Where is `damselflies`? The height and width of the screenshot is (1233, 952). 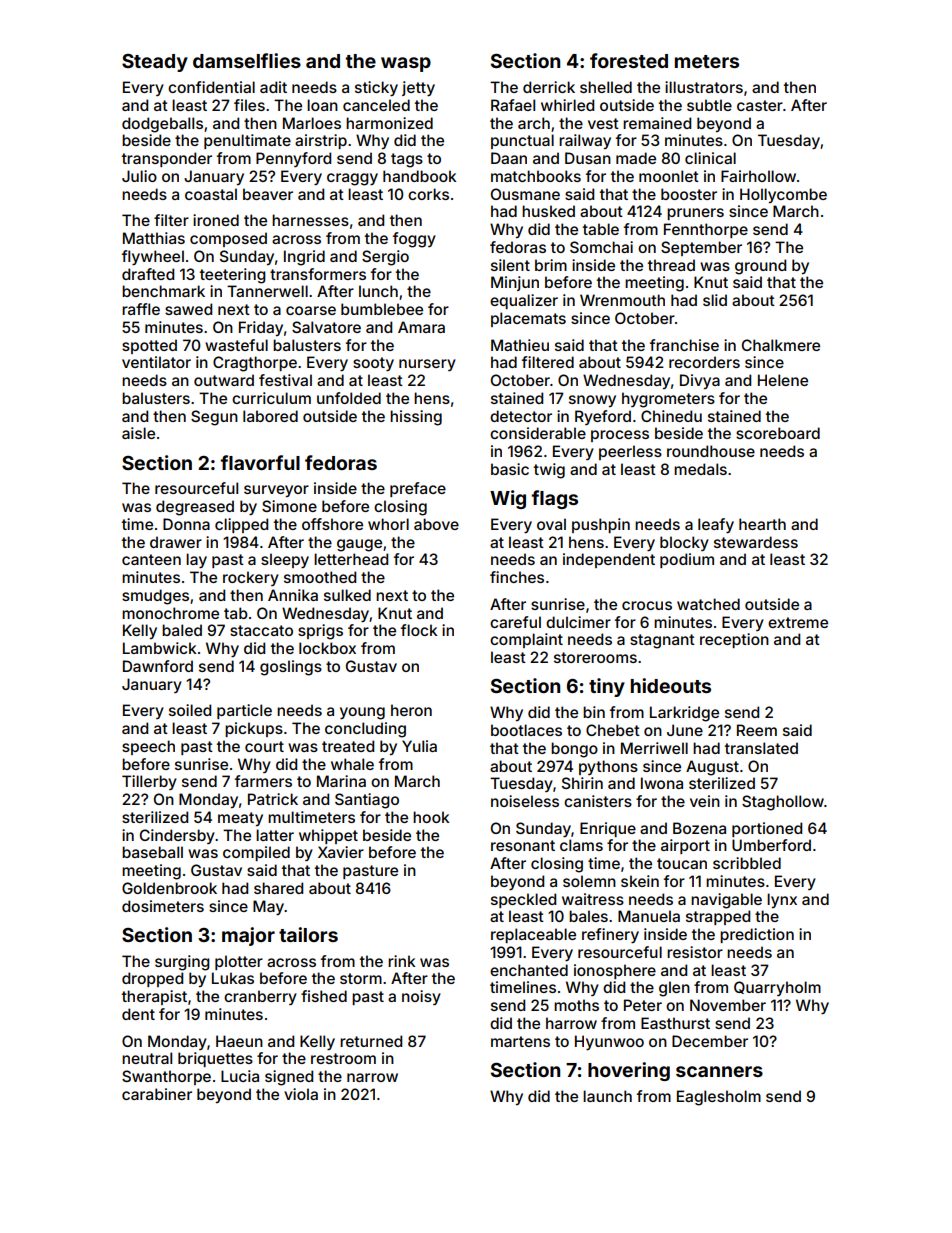
damselflies is located at coordinates (247, 60).
